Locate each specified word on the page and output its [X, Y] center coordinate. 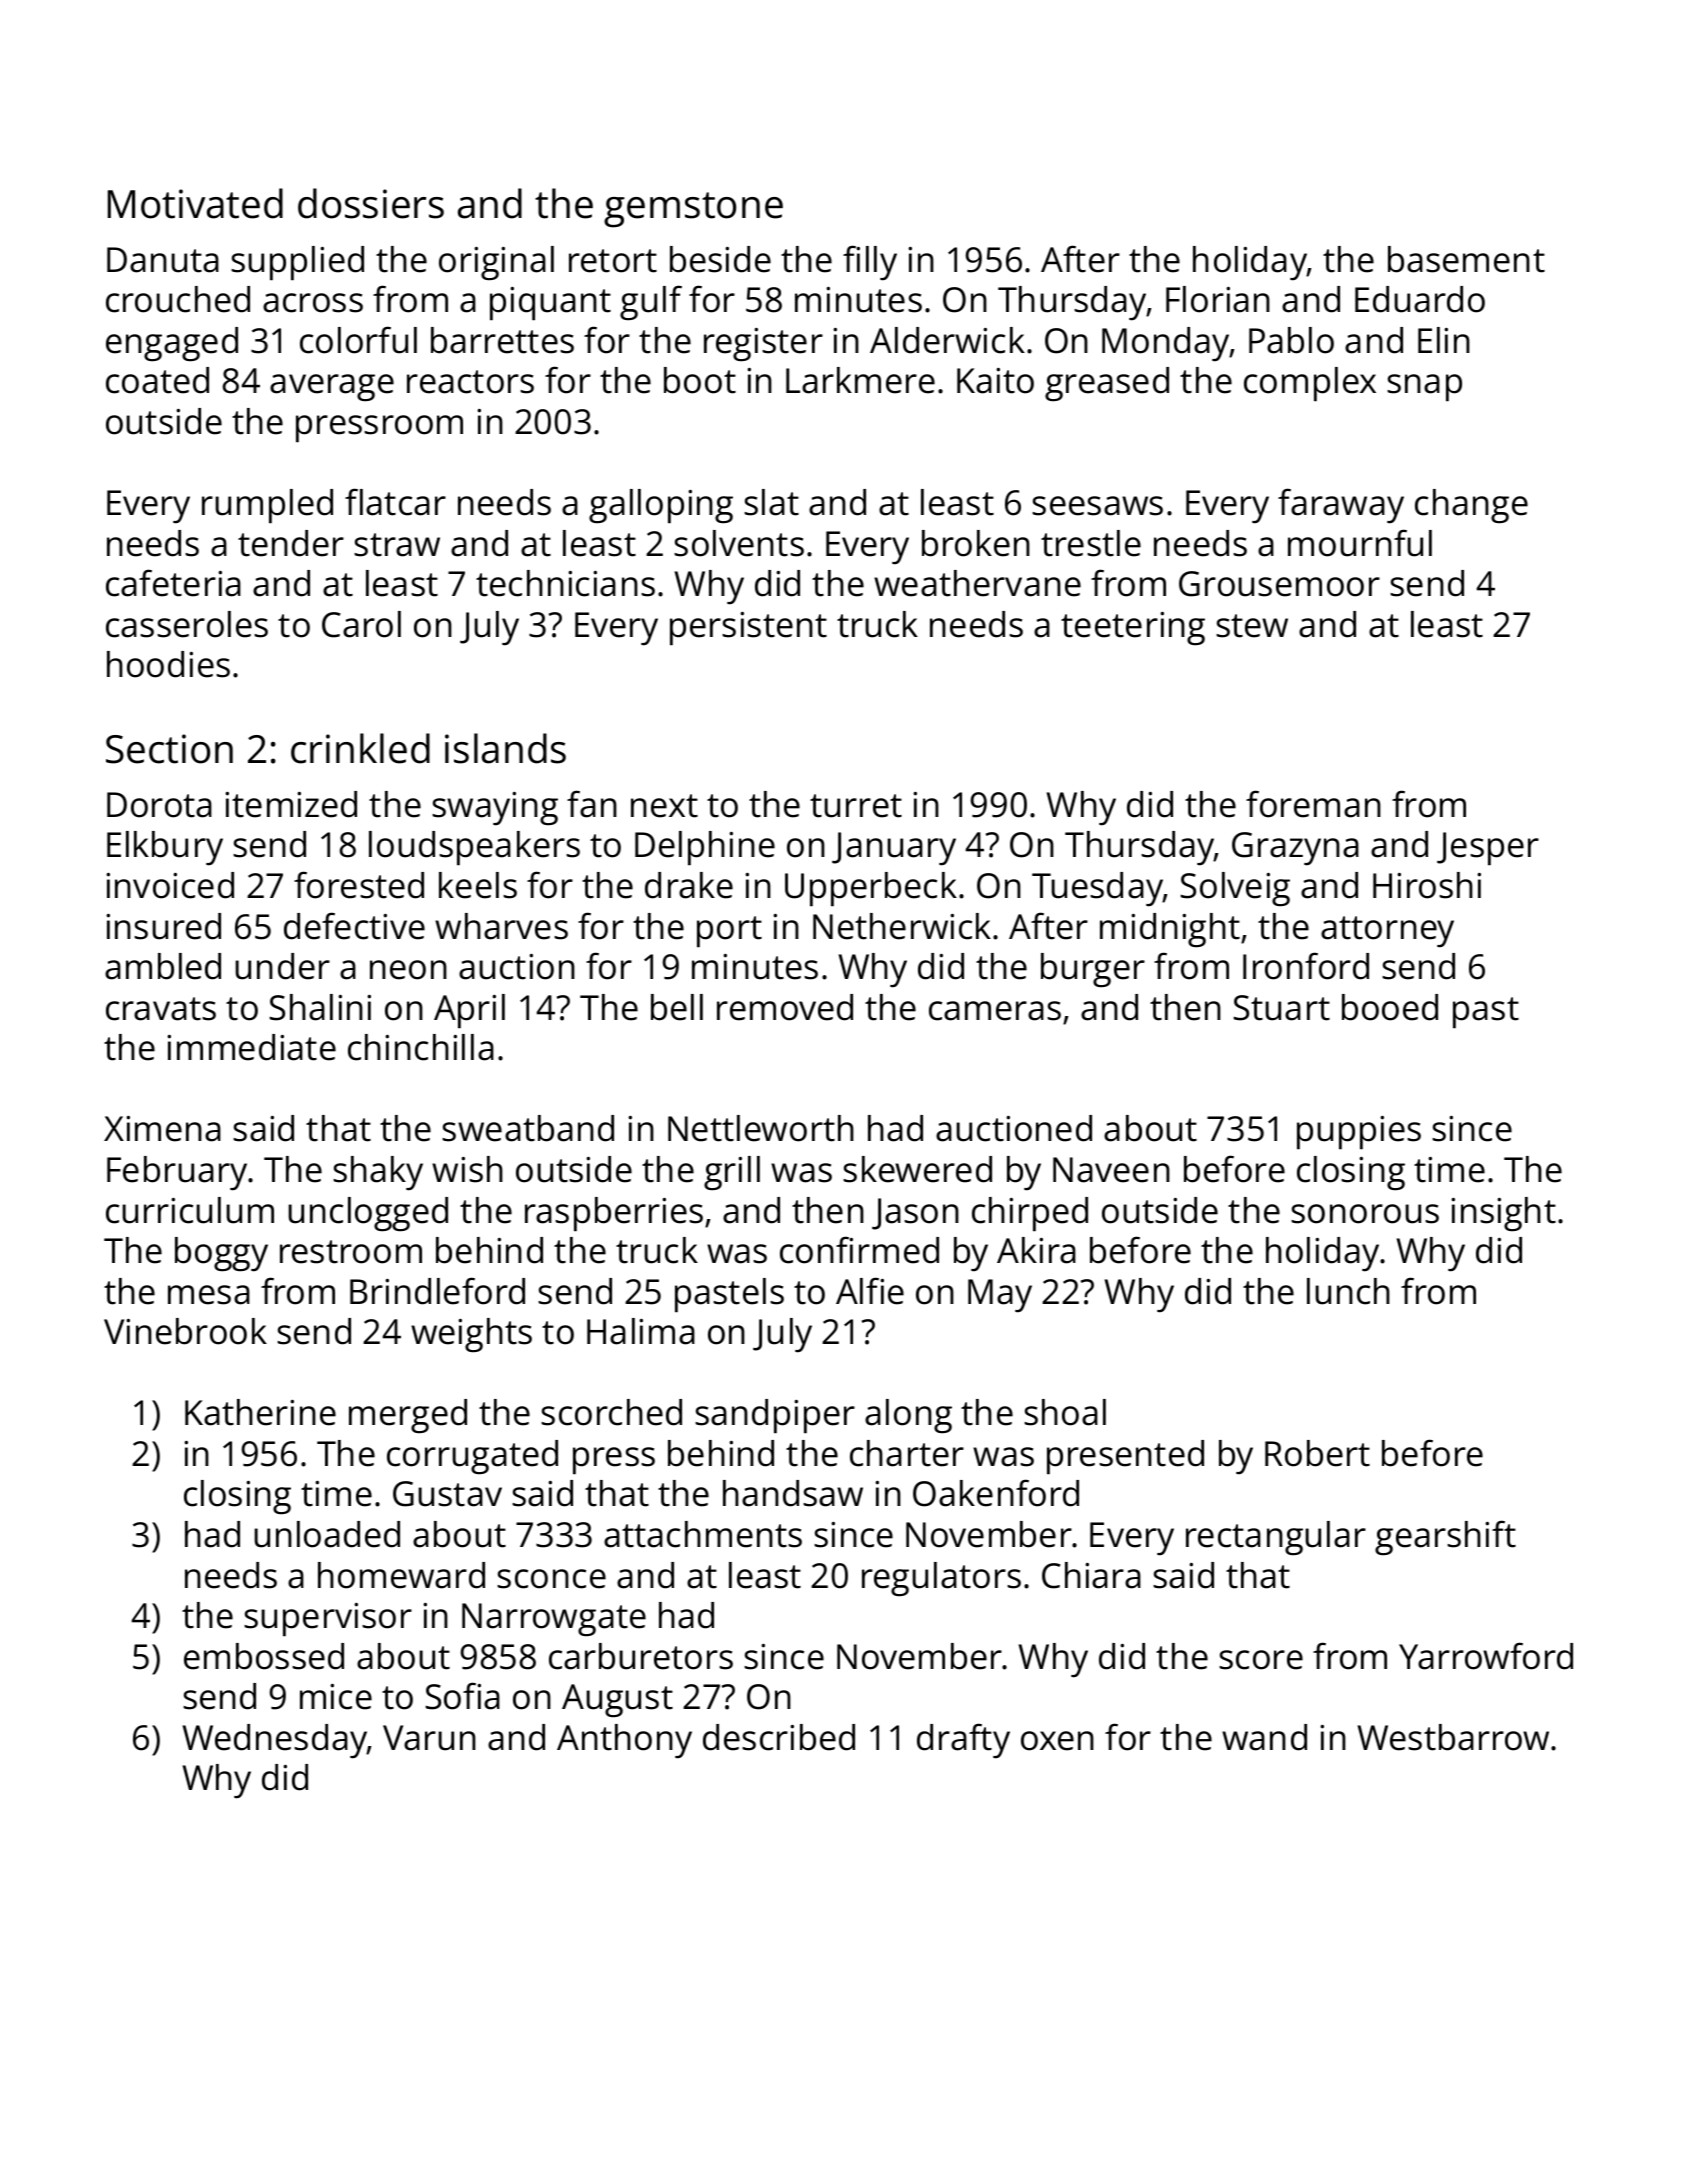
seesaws [1097, 506]
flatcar [395, 502]
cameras [995, 1011]
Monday [1166, 344]
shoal [1065, 1412]
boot [700, 380]
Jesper [1488, 848]
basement [1466, 259]
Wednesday [275, 1741]
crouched [178, 299]
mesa [209, 1295]
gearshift [1445, 1537]
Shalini [320, 1007]
